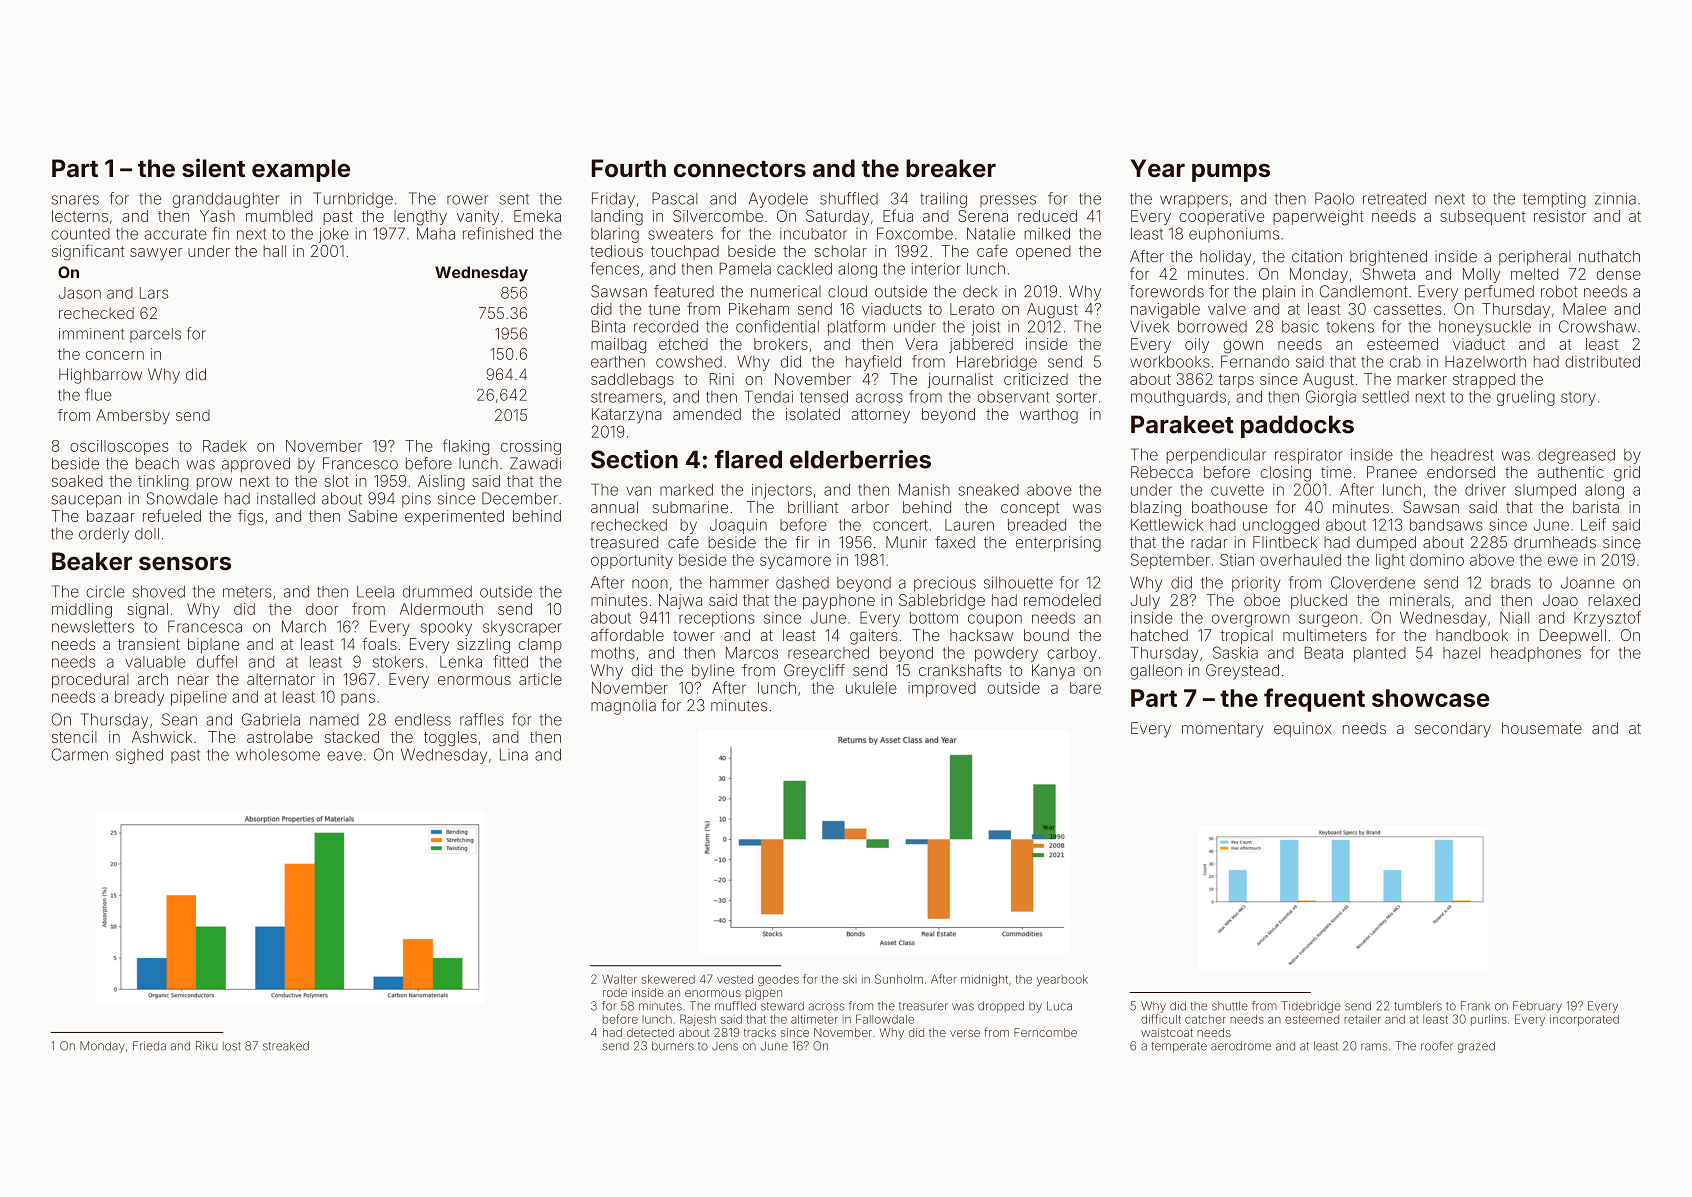  I want to click on Ambersby, so click(133, 416).
